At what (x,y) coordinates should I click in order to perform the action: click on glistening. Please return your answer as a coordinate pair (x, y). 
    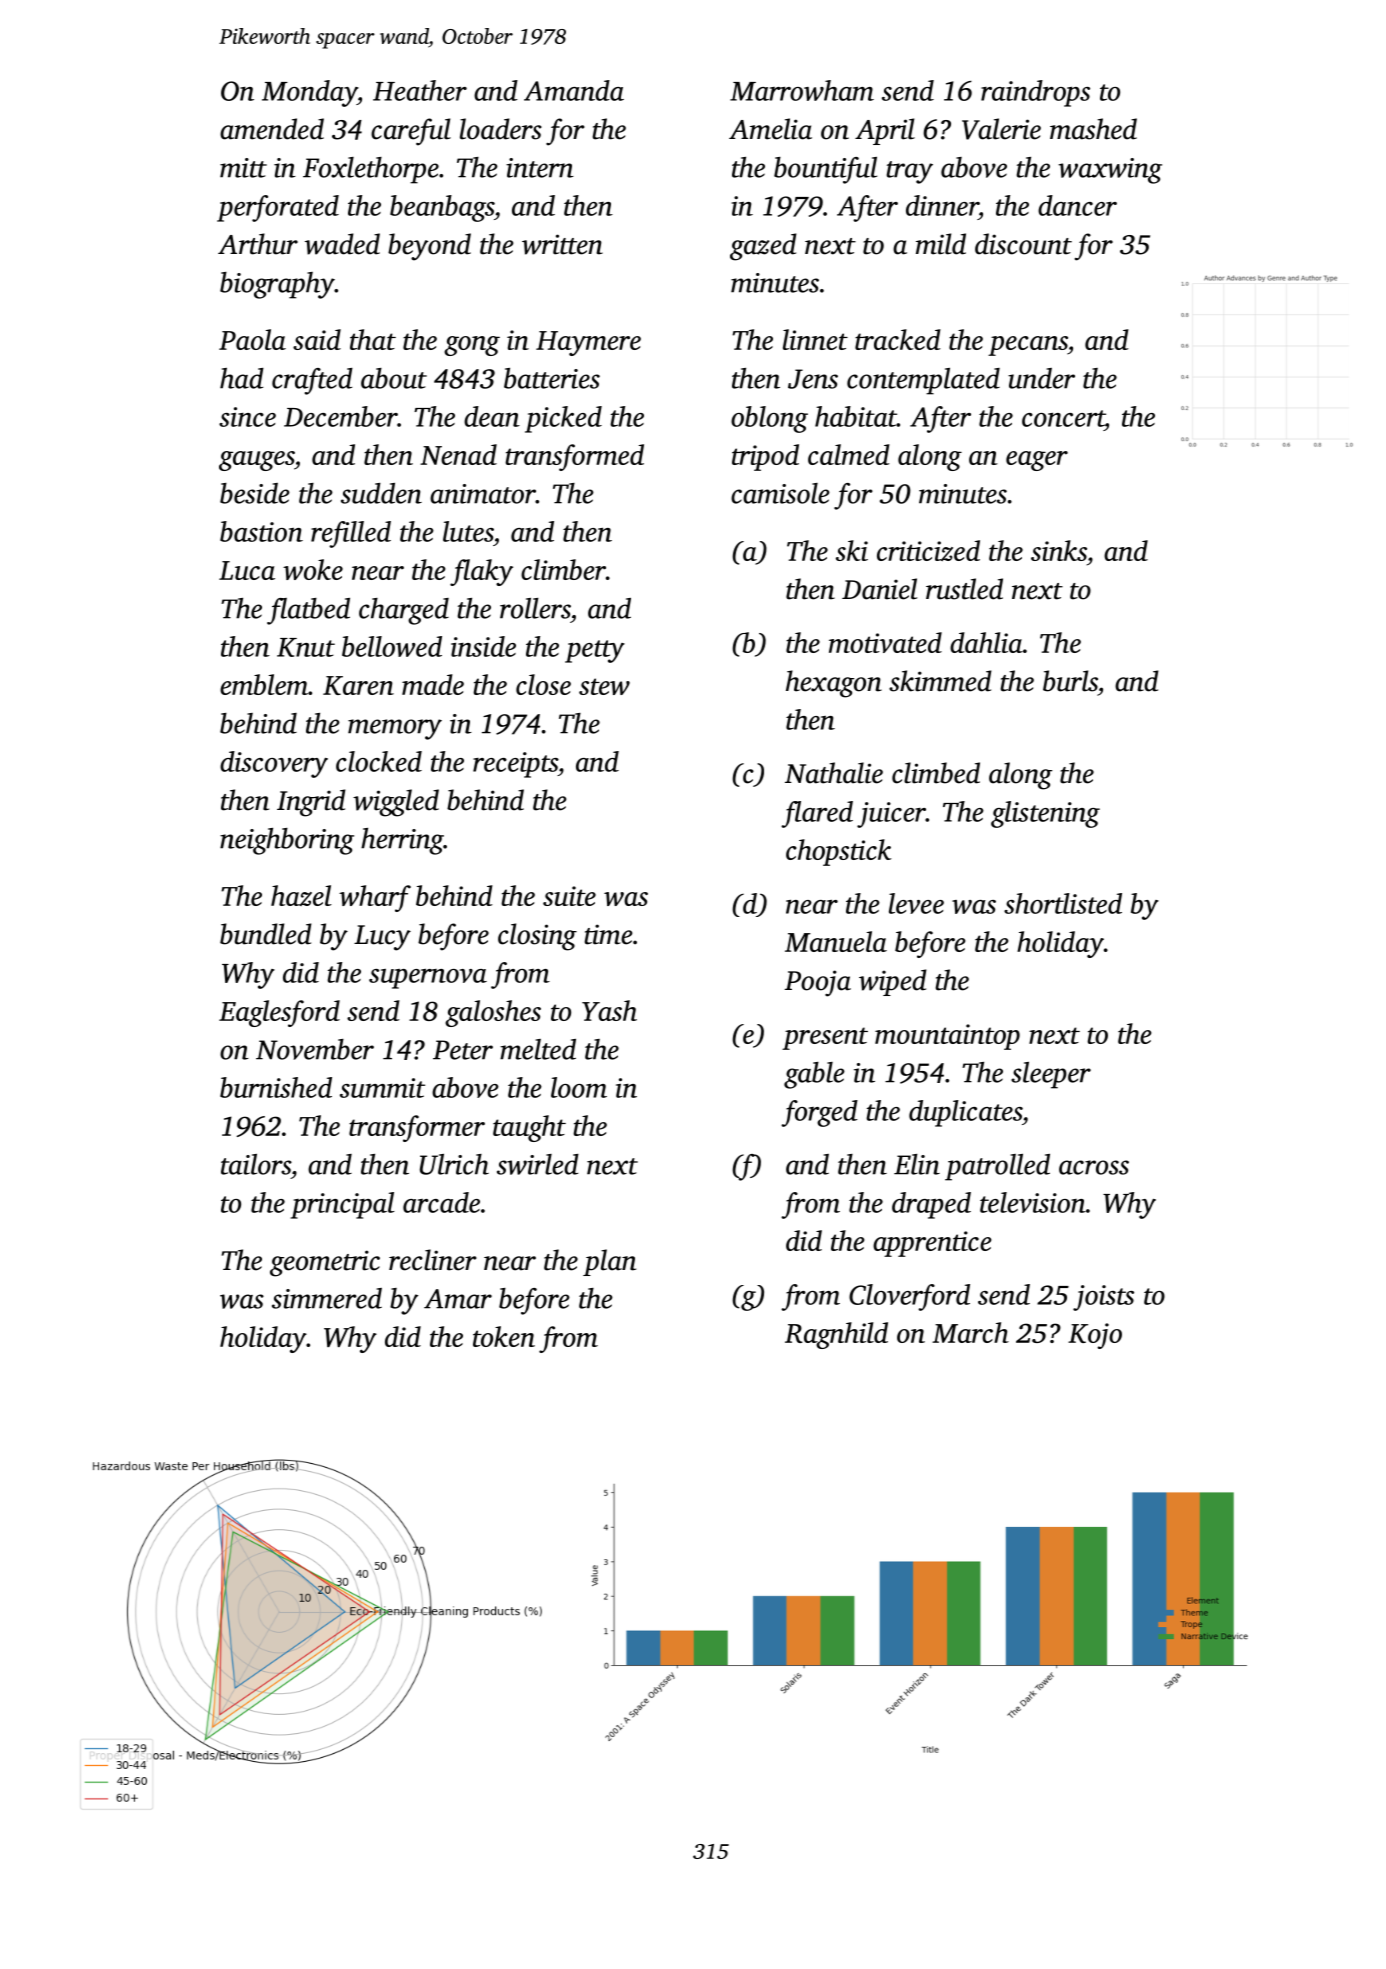
    Looking at the image, I should click on (1045, 814).
